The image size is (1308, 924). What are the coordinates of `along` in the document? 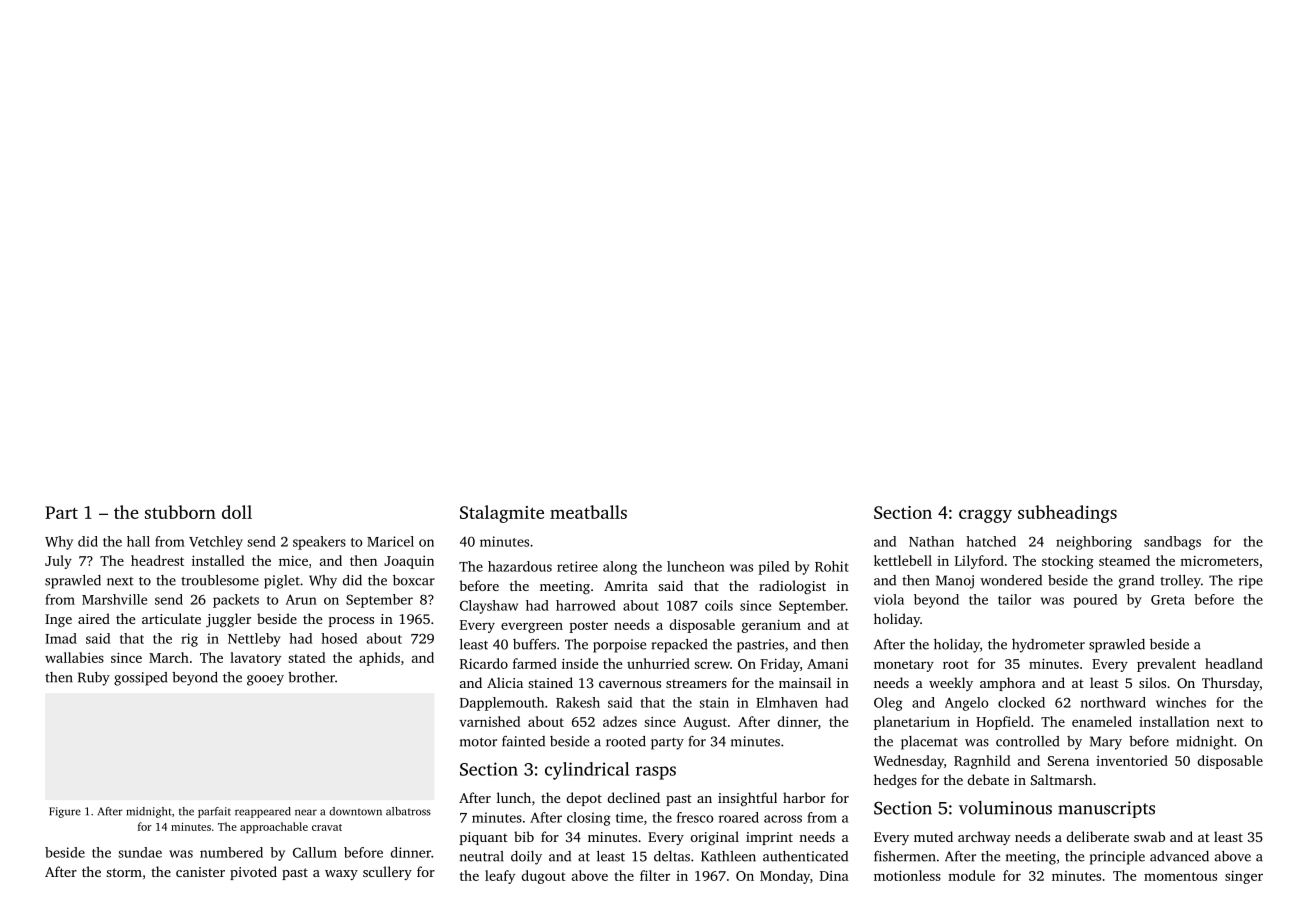 It's located at (620, 568).
